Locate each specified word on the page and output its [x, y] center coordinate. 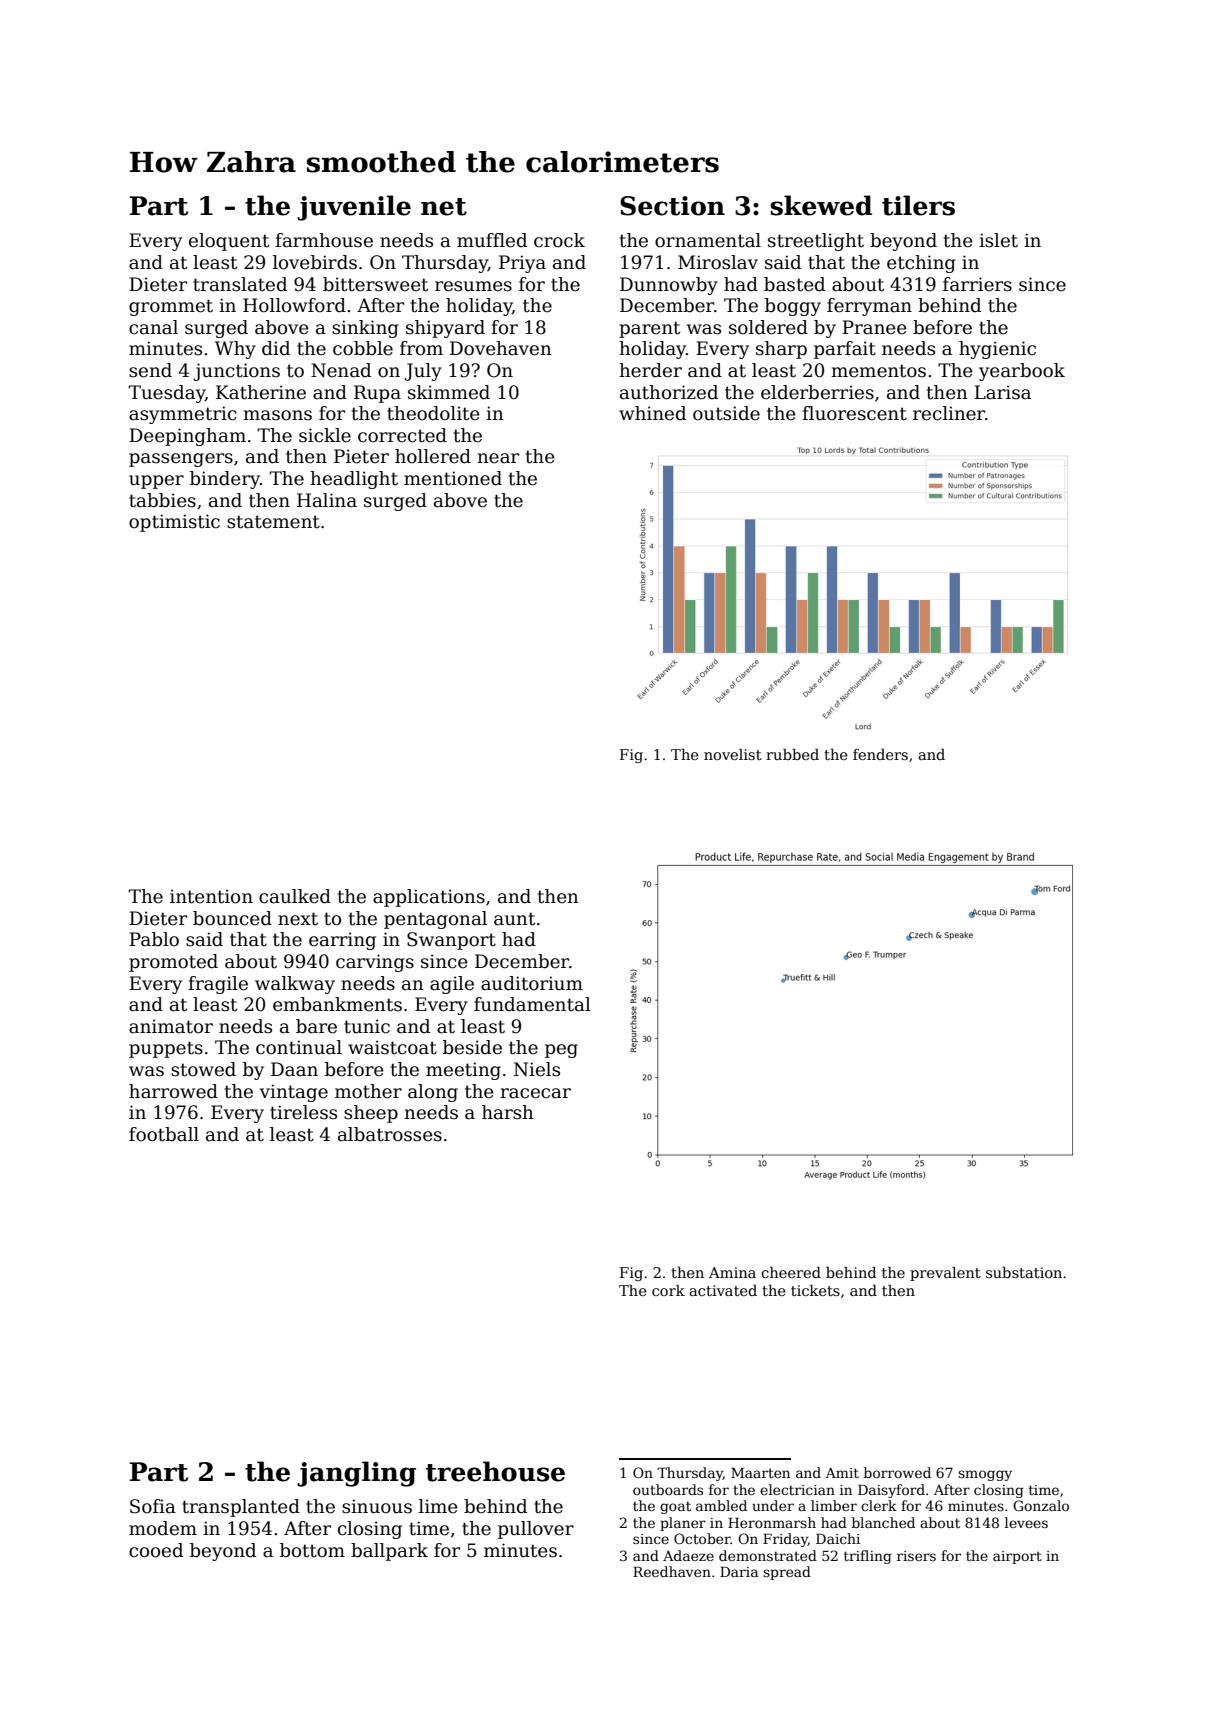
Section [672, 206]
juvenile [354, 208]
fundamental [532, 1004]
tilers [918, 205]
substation [1024, 1272]
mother [368, 1091]
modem [163, 1528]
